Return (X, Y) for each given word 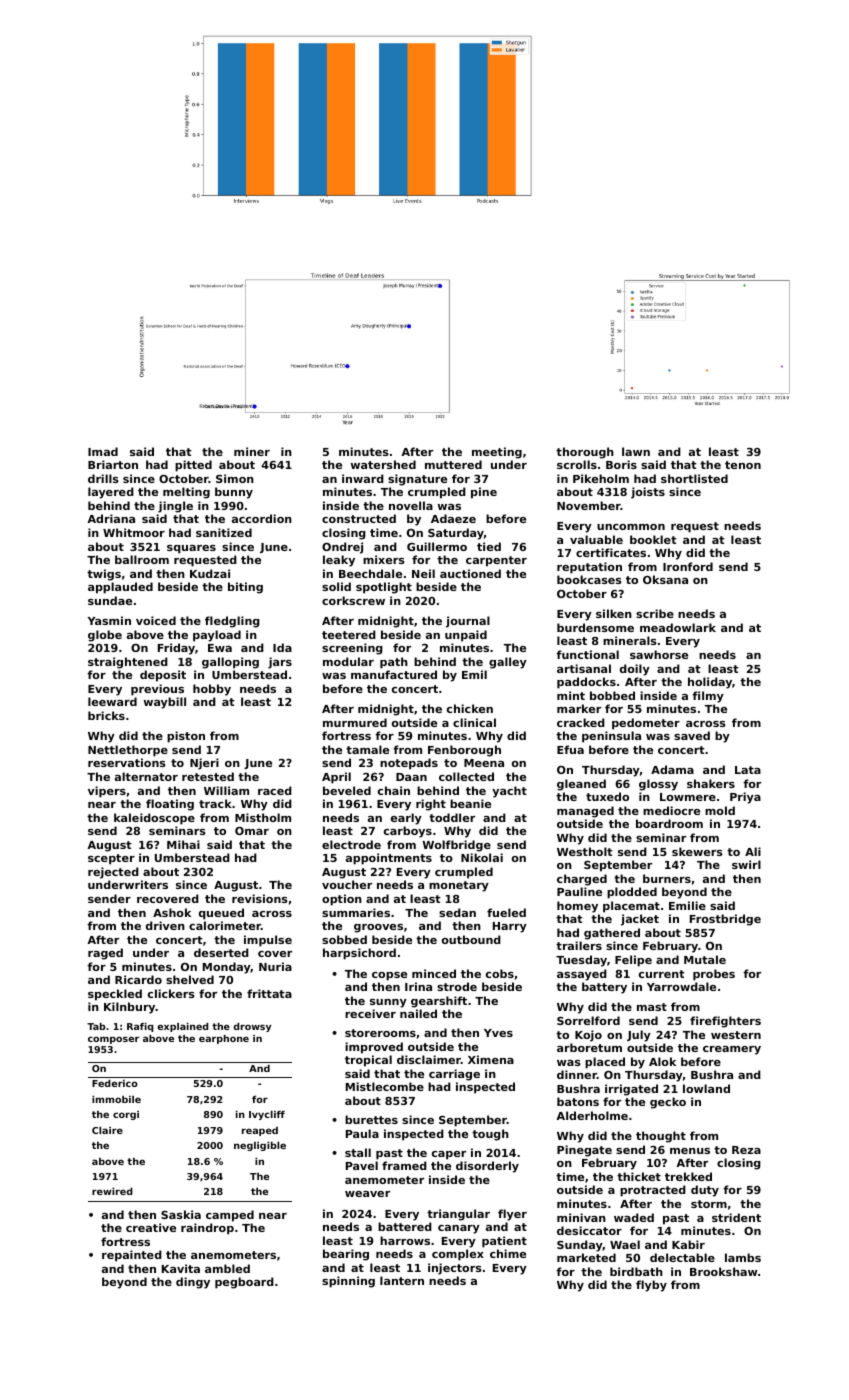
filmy (708, 697)
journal (468, 622)
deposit (163, 676)
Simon (235, 478)
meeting (497, 453)
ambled (227, 1268)
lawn (636, 451)
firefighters (725, 1022)
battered (405, 1226)
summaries (356, 912)
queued (221, 914)
